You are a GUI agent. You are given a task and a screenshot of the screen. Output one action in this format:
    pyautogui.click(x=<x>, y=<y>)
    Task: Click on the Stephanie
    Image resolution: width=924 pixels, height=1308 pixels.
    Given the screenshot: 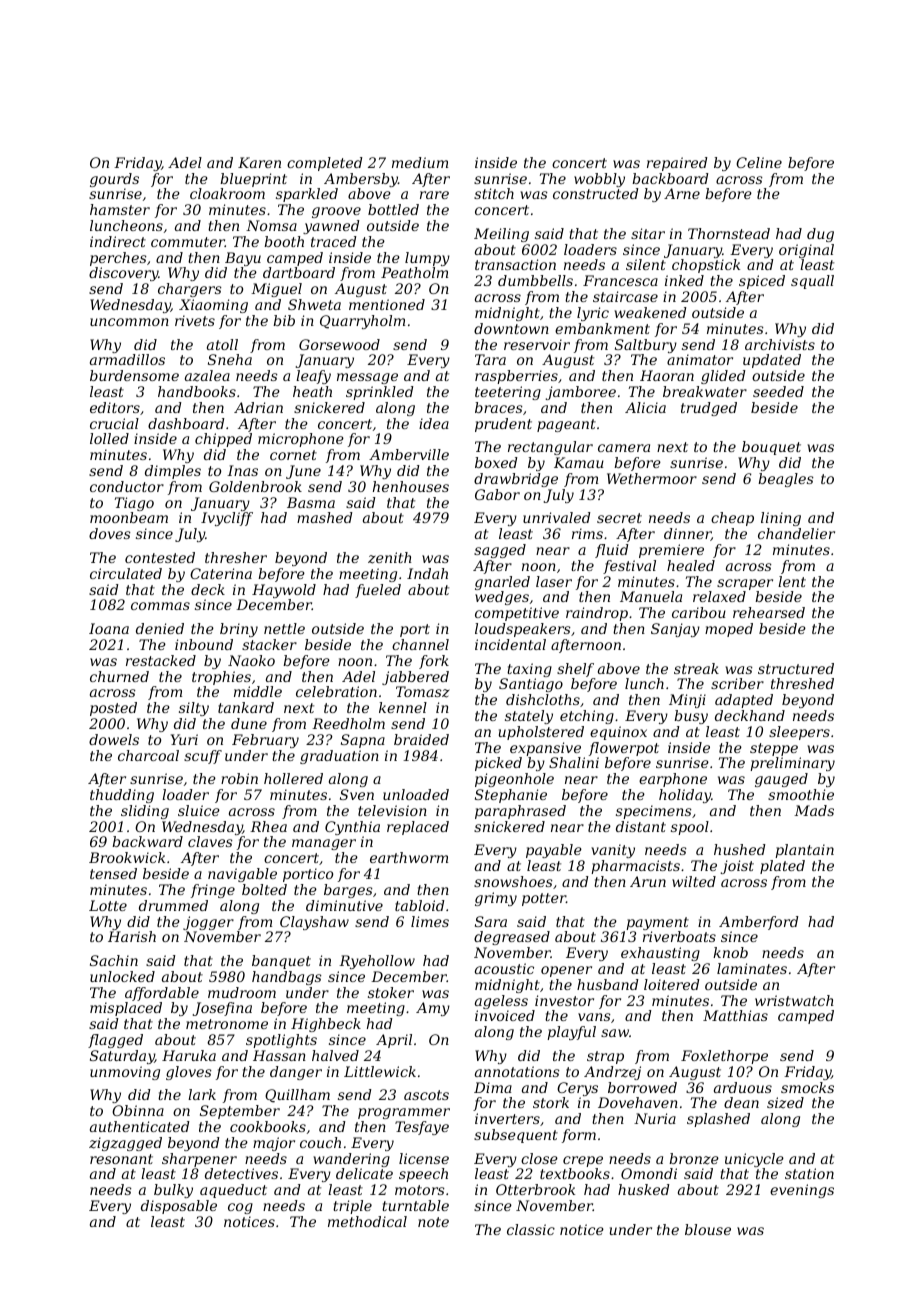 What is the action you would take?
    pyautogui.click(x=511, y=796)
